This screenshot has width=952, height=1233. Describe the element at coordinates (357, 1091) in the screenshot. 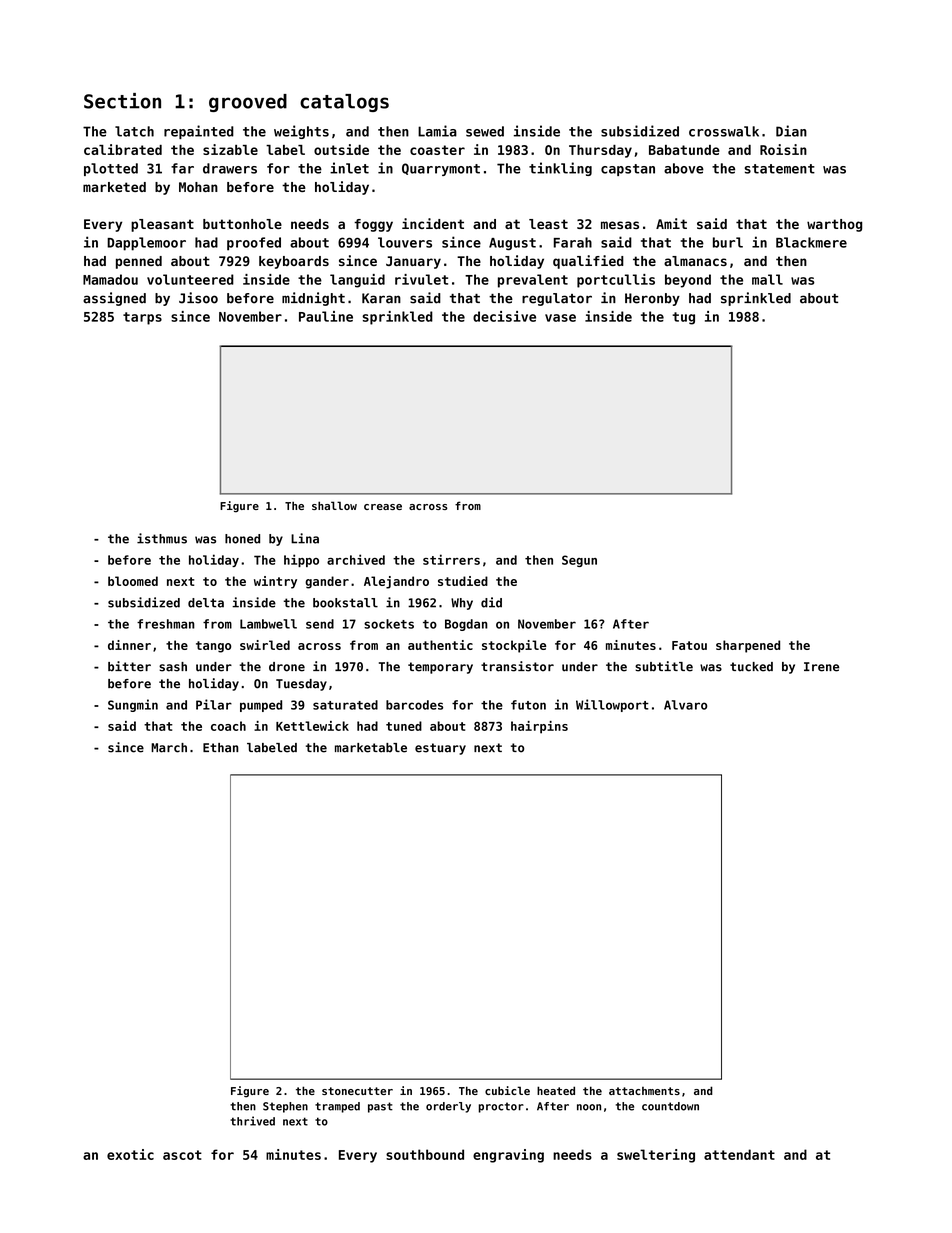

I see `stonecutter` at that location.
